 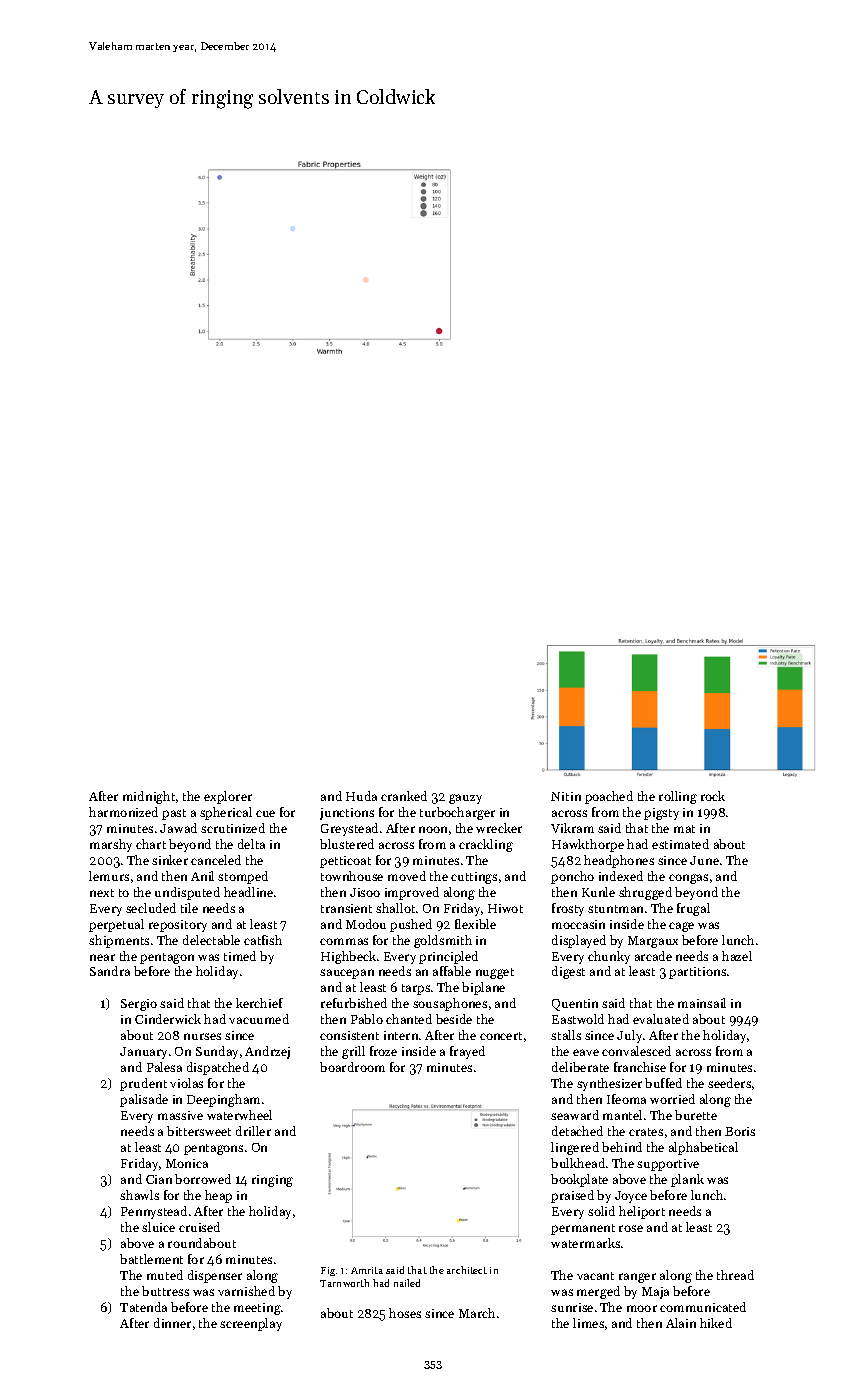 I want to click on architect, so click(x=467, y=1270).
